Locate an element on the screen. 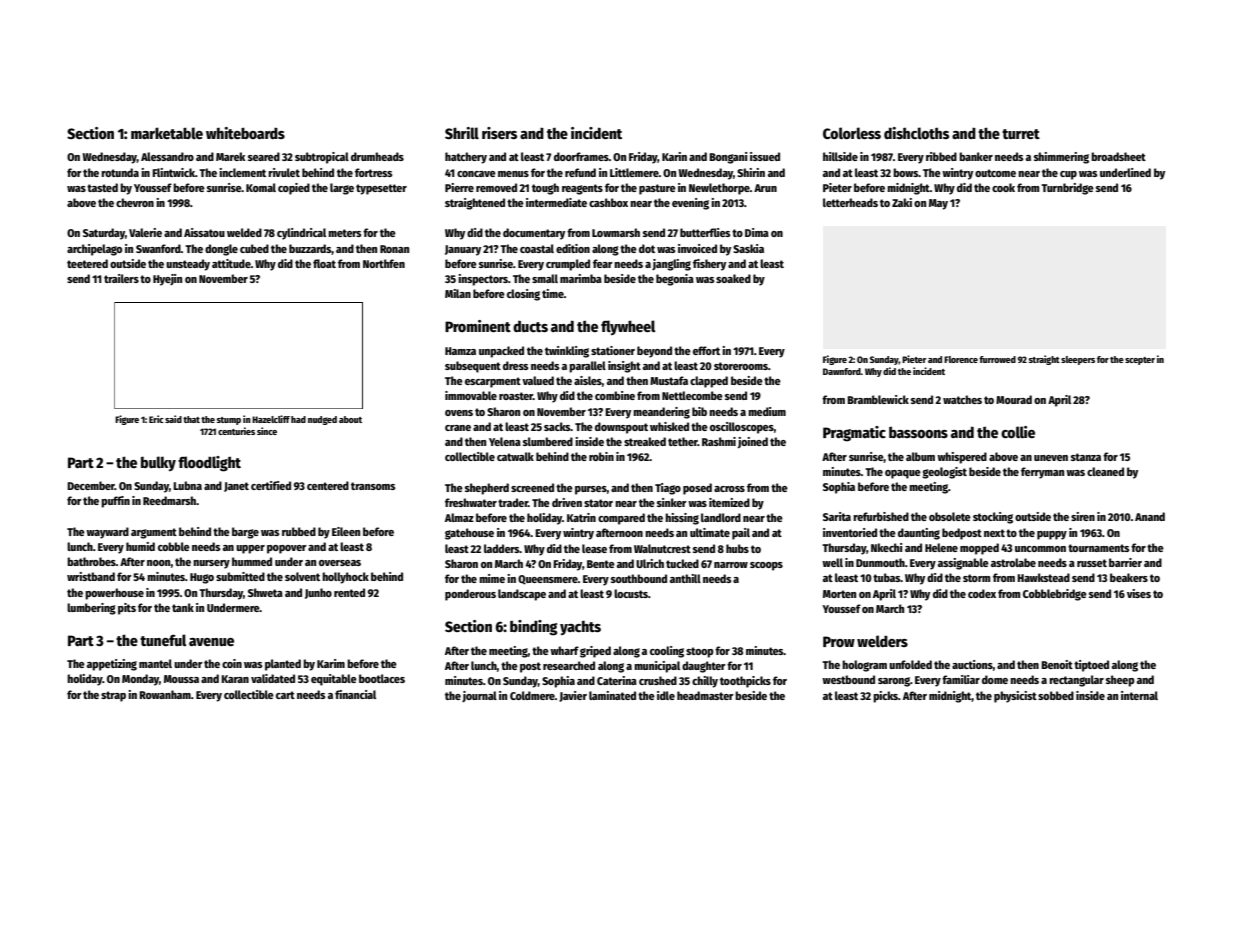 The width and height of the screenshot is (1233, 952). Saskia is located at coordinates (748, 248).
